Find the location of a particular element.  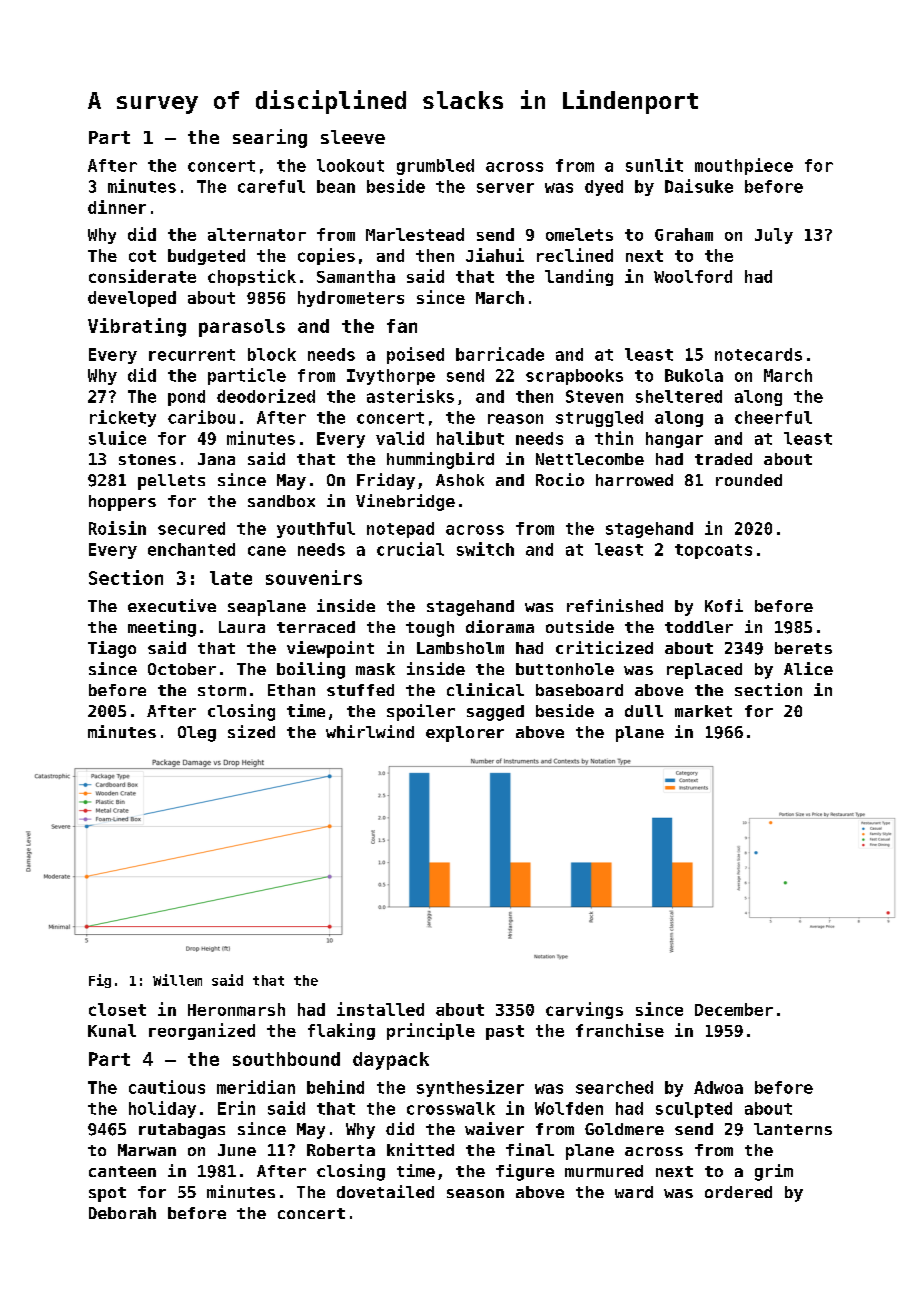

cot is located at coordinates (142, 256).
